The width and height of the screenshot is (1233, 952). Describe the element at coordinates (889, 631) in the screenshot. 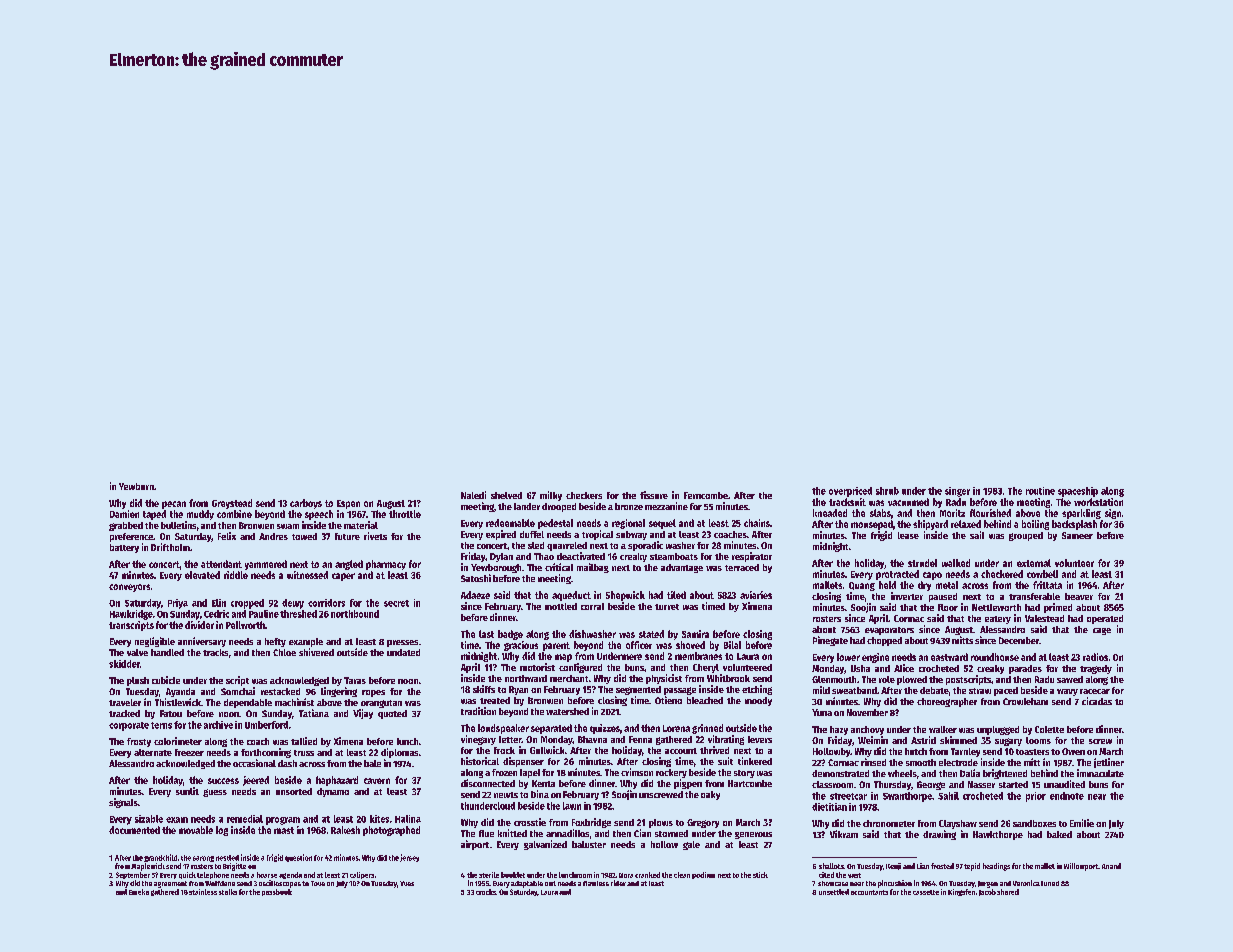

I see `evaporators` at that location.
